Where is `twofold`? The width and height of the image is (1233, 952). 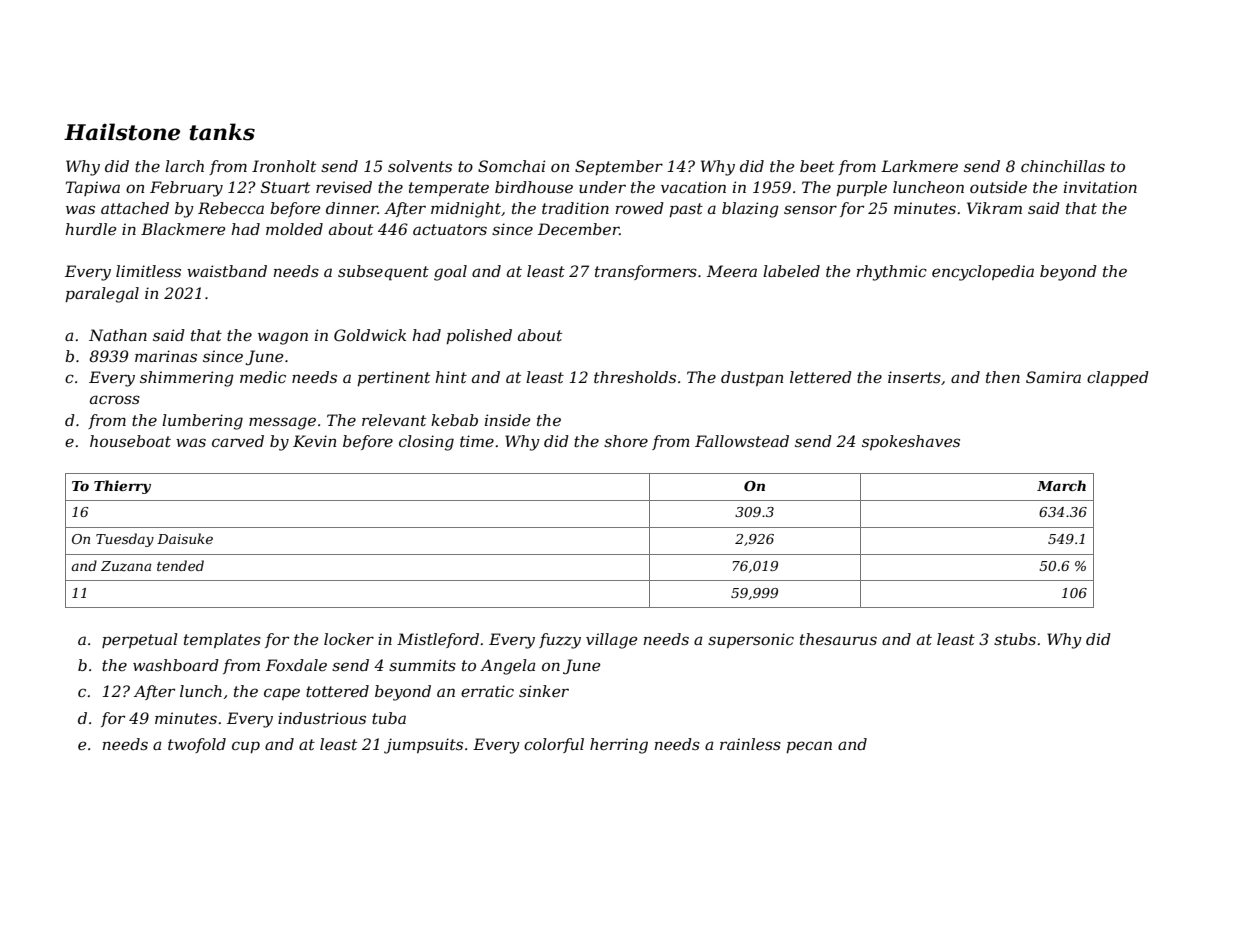
twofold is located at coordinates (197, 745).
